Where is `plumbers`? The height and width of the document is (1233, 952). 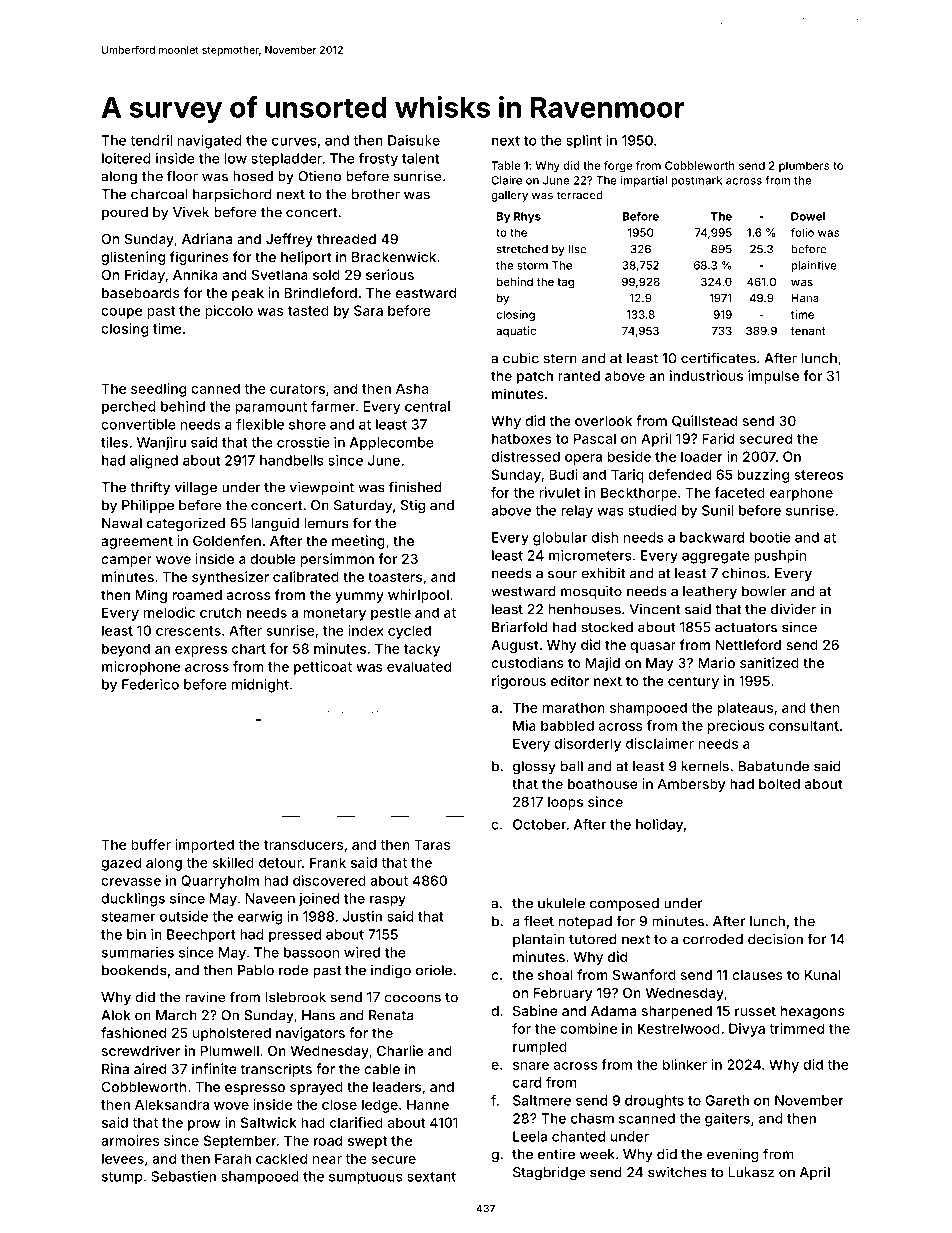 plumbers is located at coordinates (804, 166).
